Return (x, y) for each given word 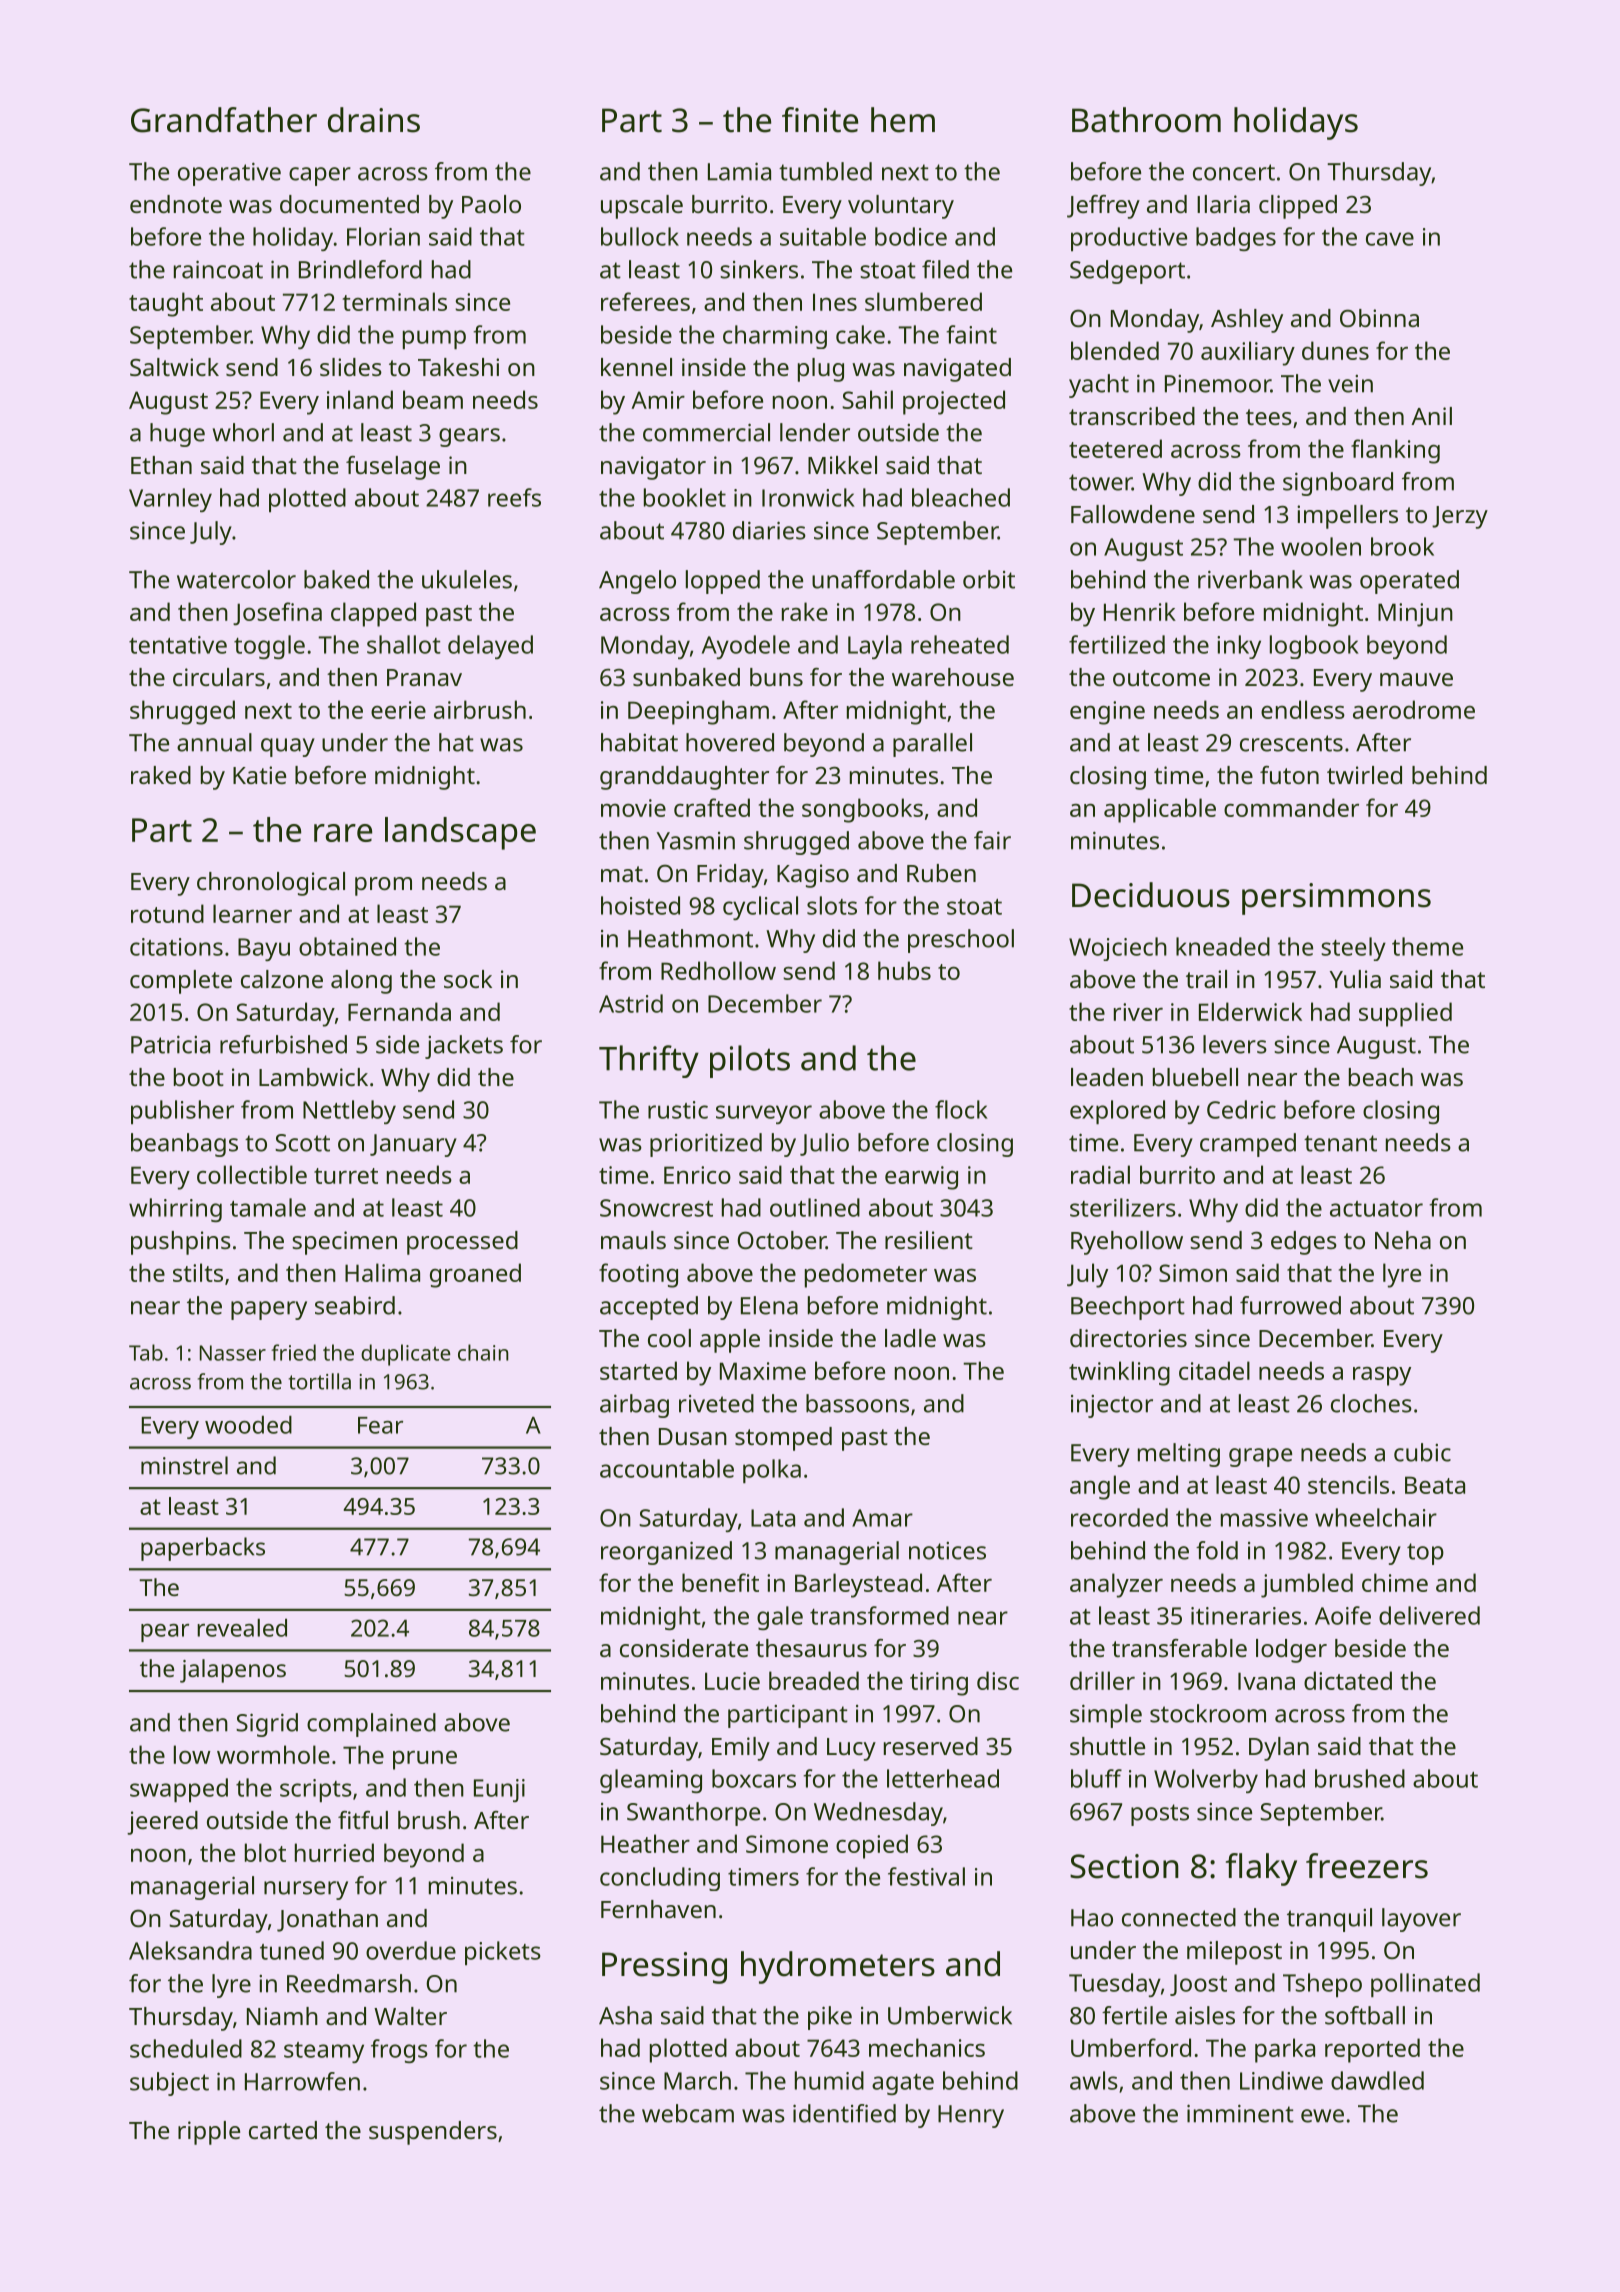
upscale (642, 207)
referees (645, 301)
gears (469, 437)
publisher (182, 1112)
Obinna (1379, 318)
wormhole (273, 1754)
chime (1395, 1582)
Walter (410, 2016)
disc (998, 1680)
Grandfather (224, 120)
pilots (750, 1061)
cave (1390, 239)
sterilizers (1123, 1207)
